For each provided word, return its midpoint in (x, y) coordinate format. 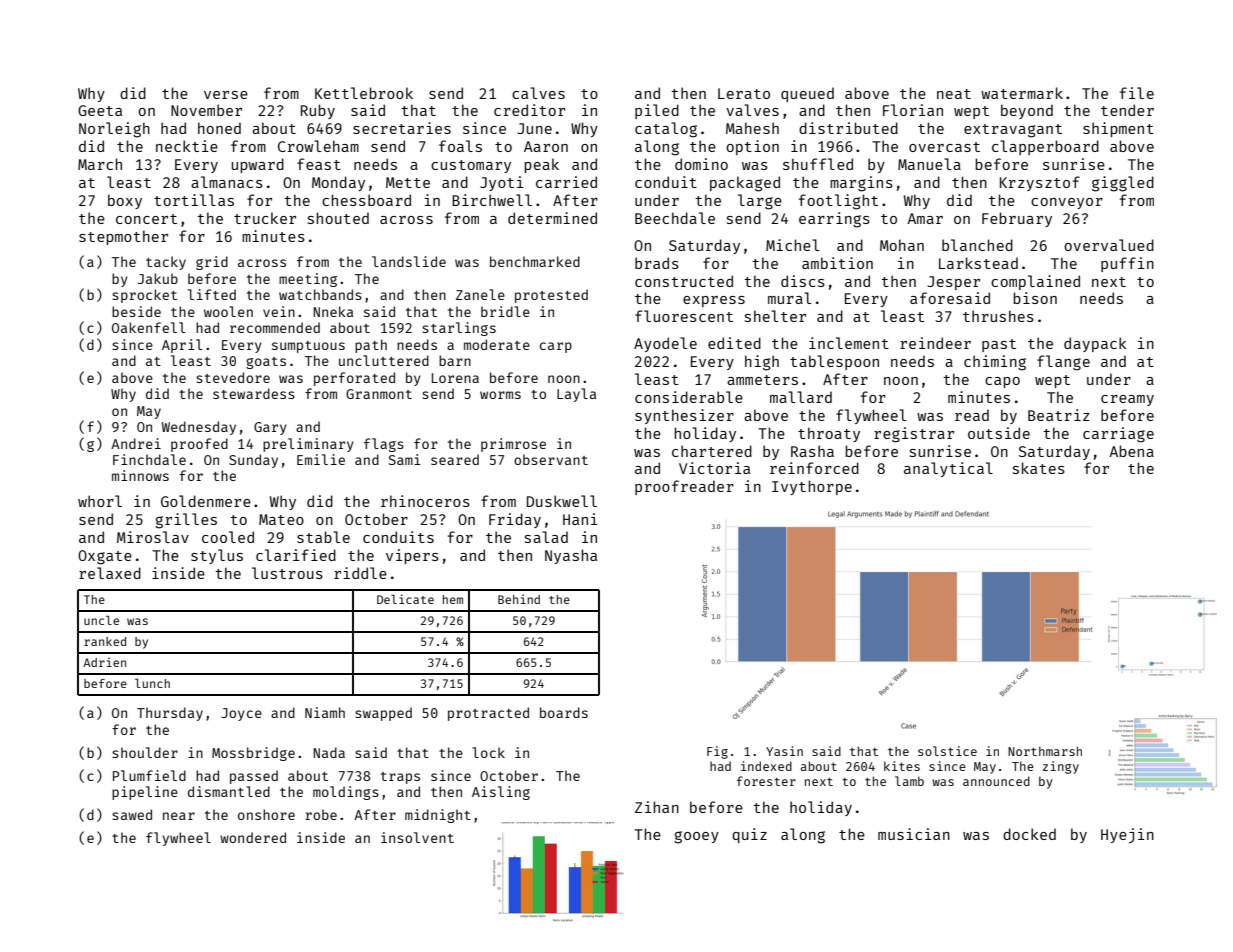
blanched (977, 245)
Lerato (744, 93)
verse (226, 95)
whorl (100, 501)
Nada (329, 752)
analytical (948, 469)
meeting (308, 280)
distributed (848, 128)
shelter (775, 316)
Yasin (784, 751)
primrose (513, 445)
